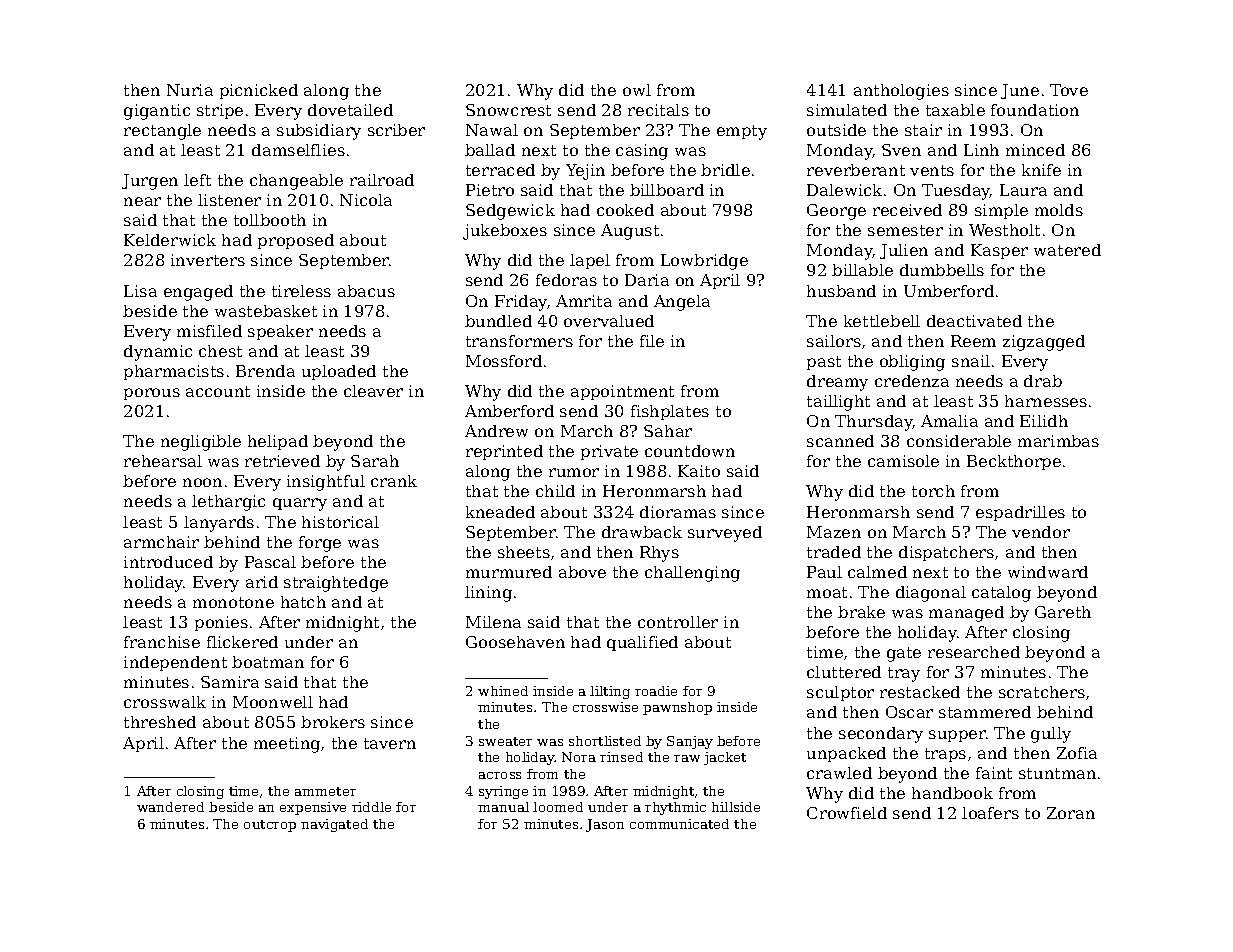 This image has height=952, width=1233. I want to click on expensive, so click(313, 808).
